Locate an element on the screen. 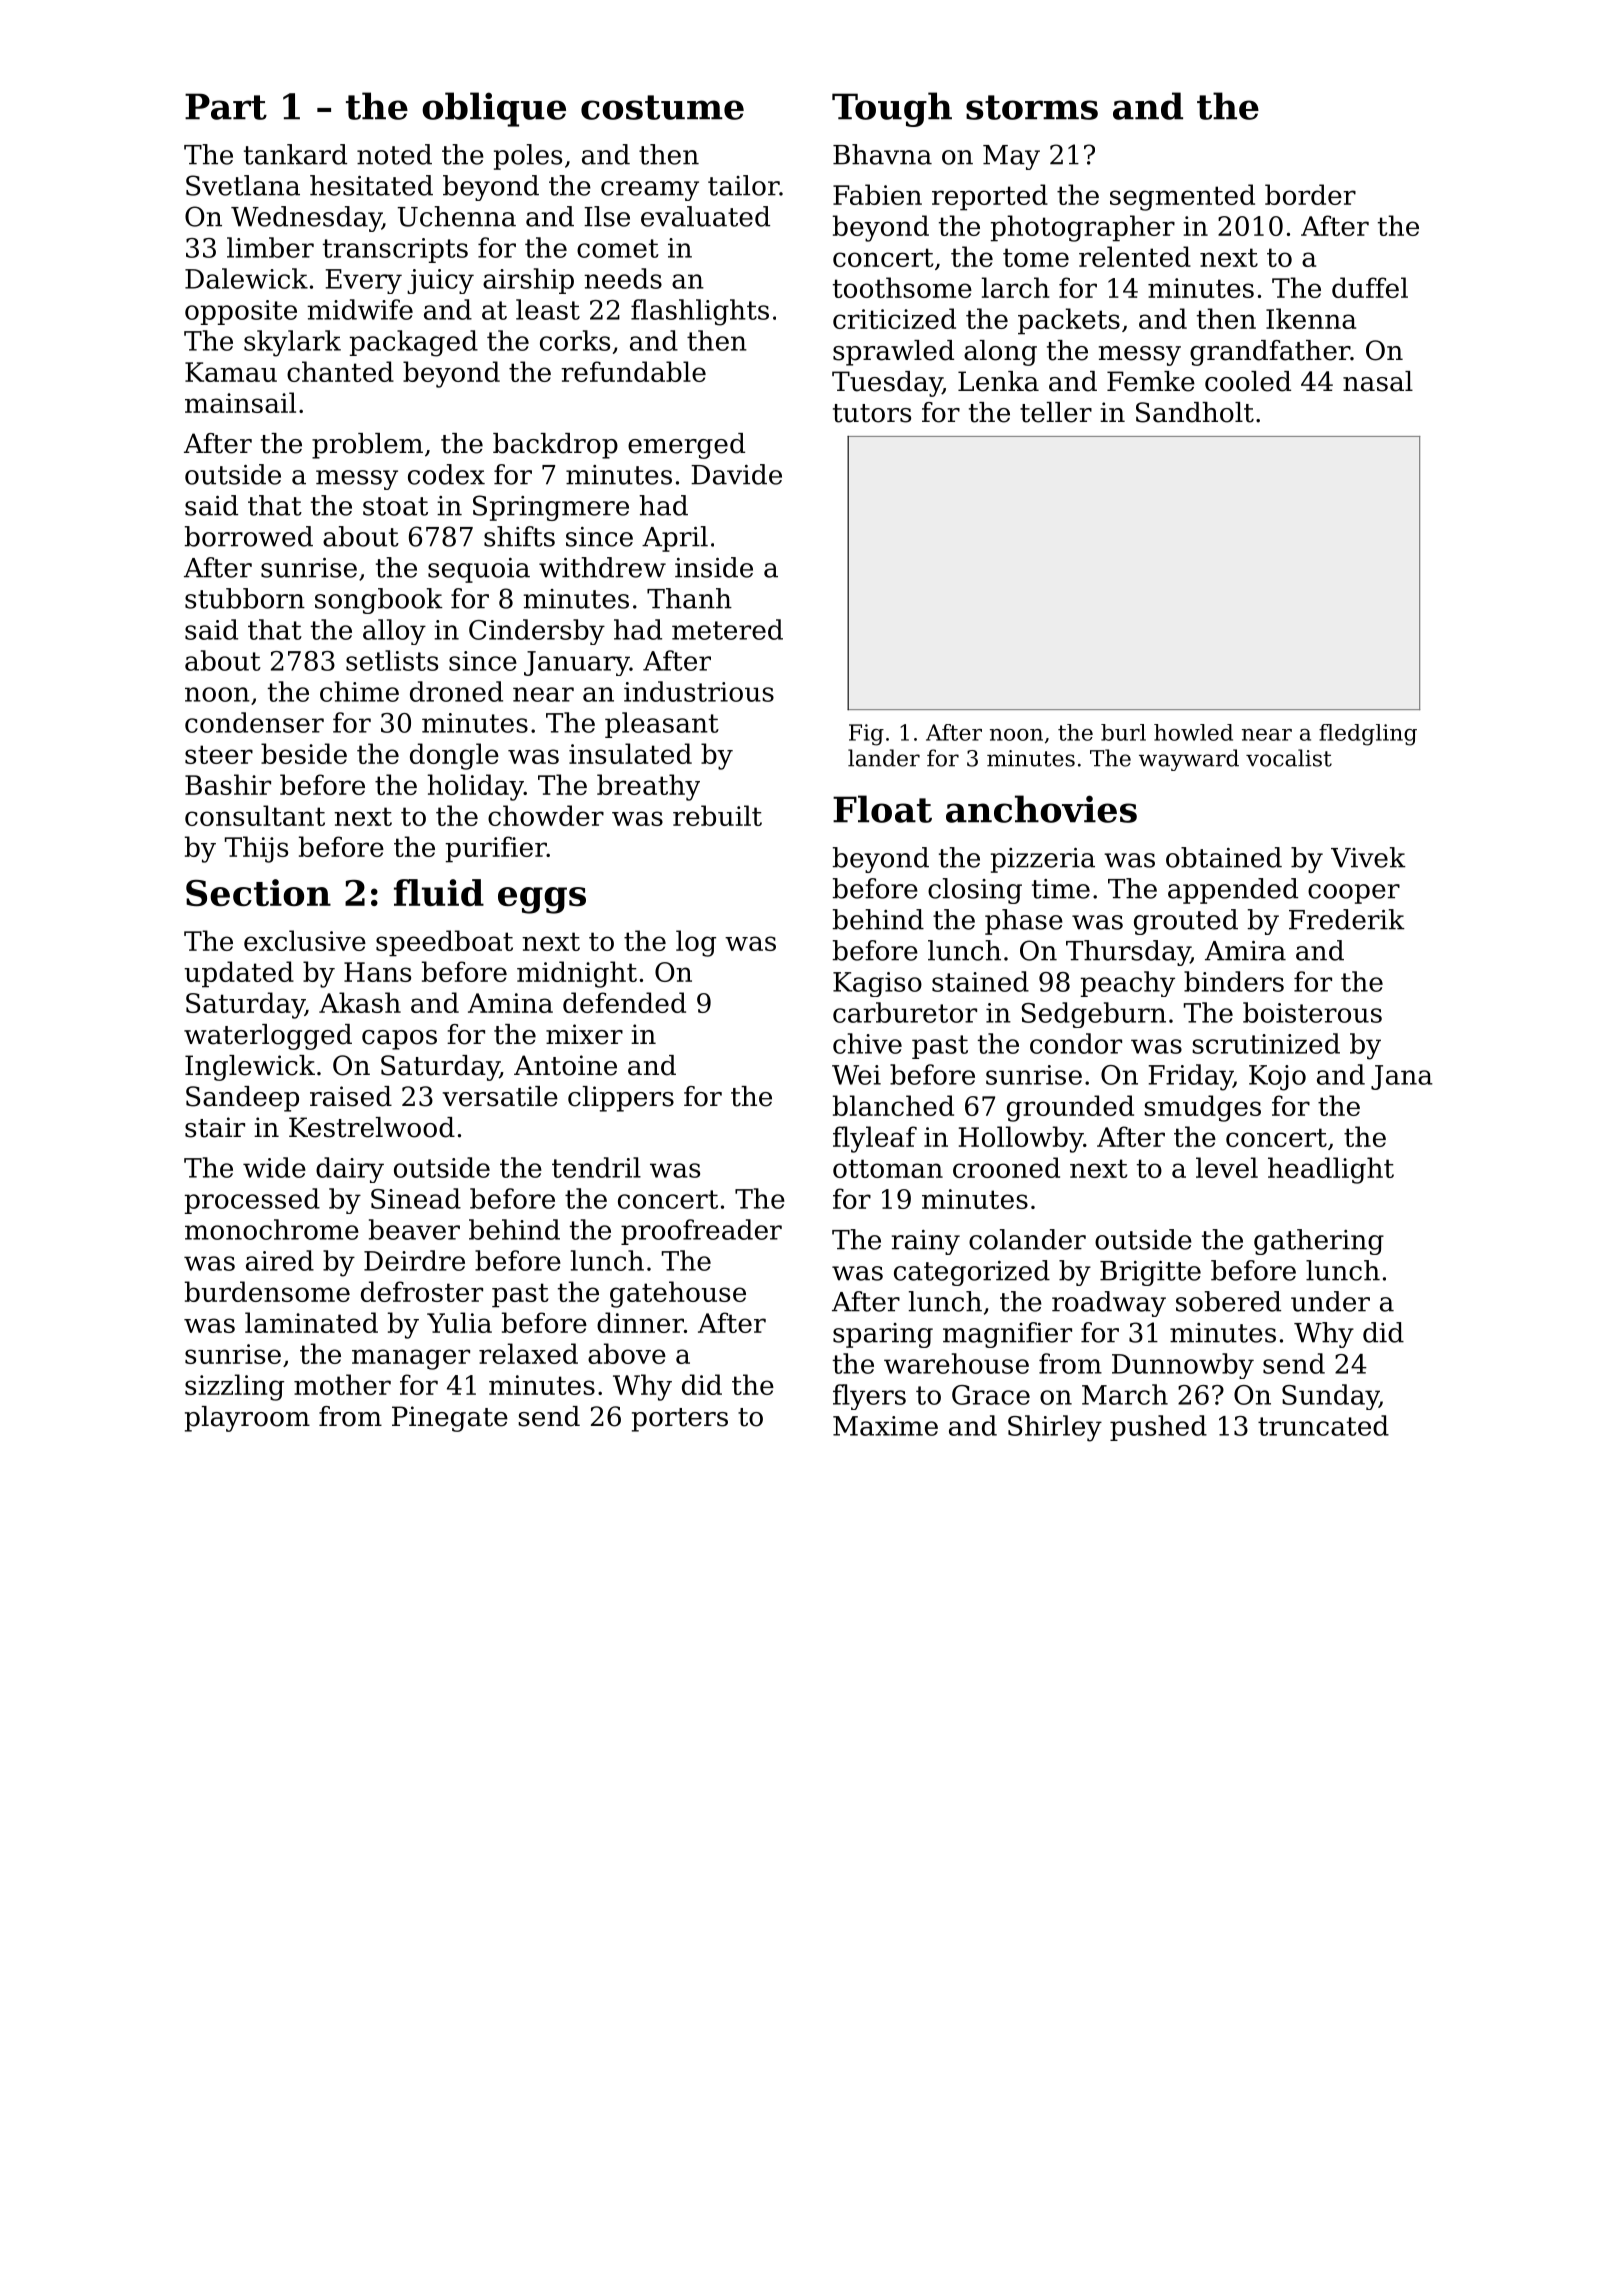 This screenshot has width=1620, height=2292. pushed is located at coordinates (1158, 1428).
